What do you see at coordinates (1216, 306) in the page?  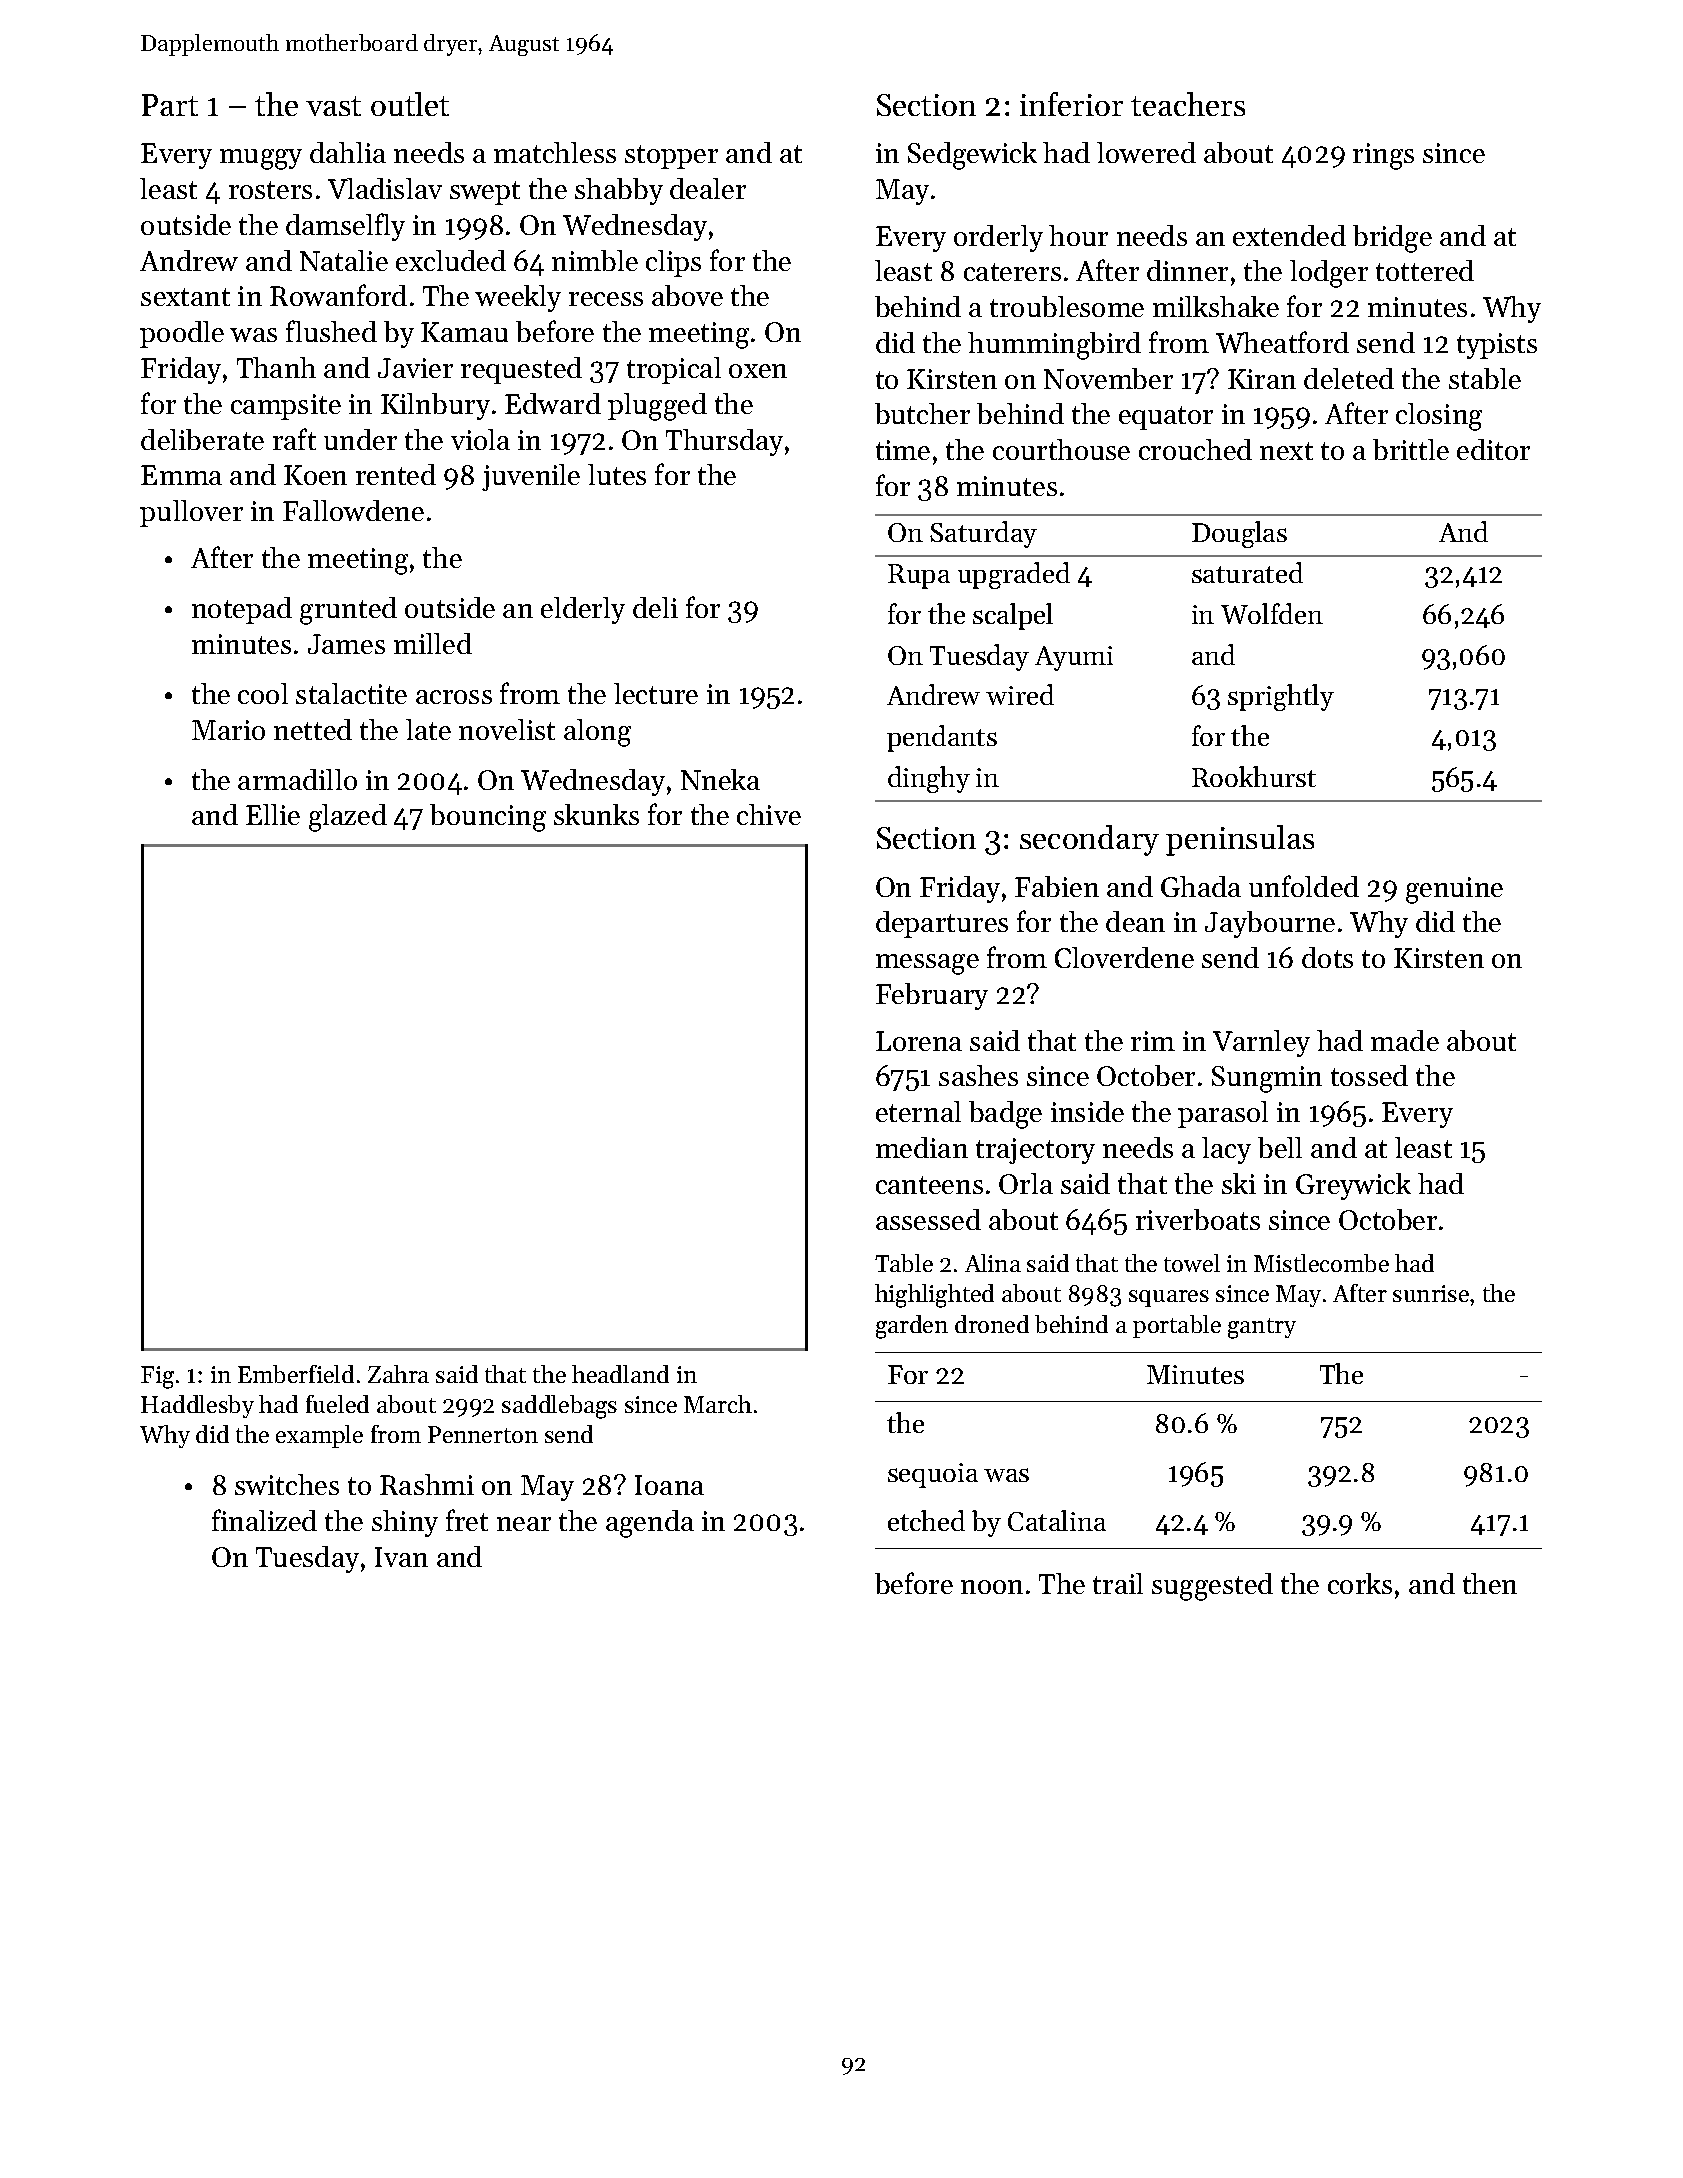 I see `milkshake` at bounding box center [1216, 306].
